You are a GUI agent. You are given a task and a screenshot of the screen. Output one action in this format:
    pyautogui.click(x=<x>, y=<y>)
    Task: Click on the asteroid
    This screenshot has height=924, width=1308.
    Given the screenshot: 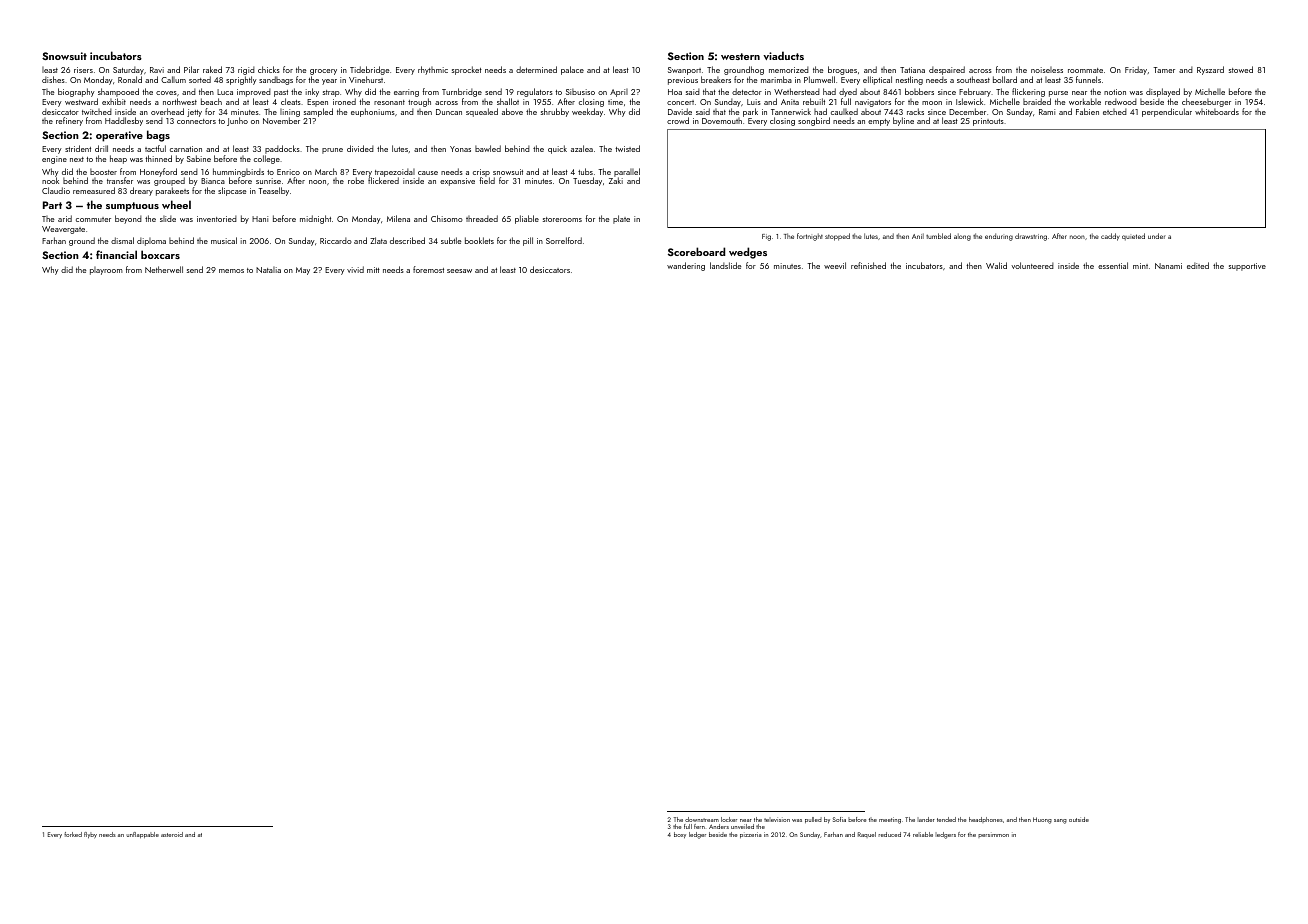 What is the action you would take?
    pyautogui.click(x=172, y=834)
